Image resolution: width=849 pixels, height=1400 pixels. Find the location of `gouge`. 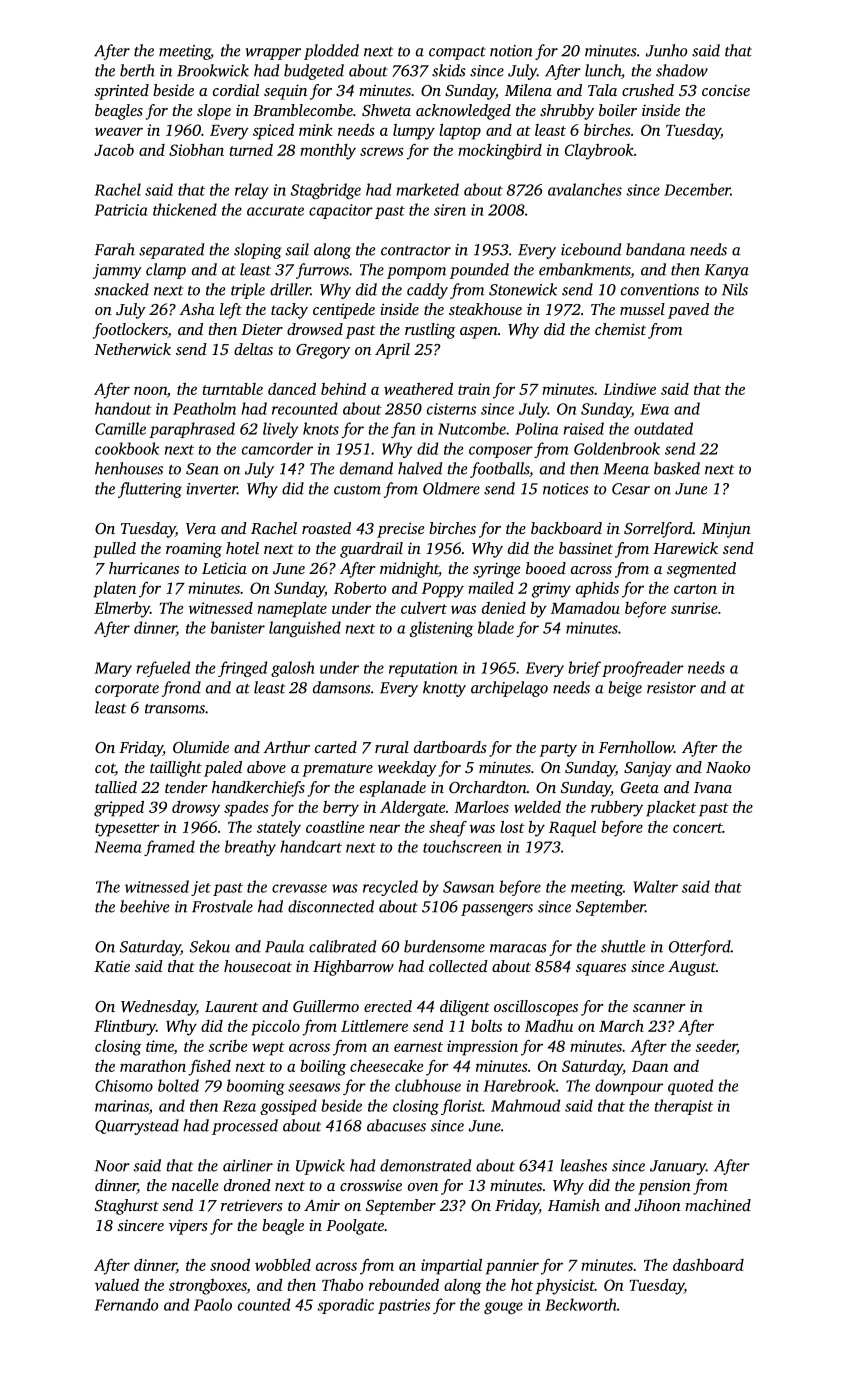

gouge is located at coordinates (503, 1308).
